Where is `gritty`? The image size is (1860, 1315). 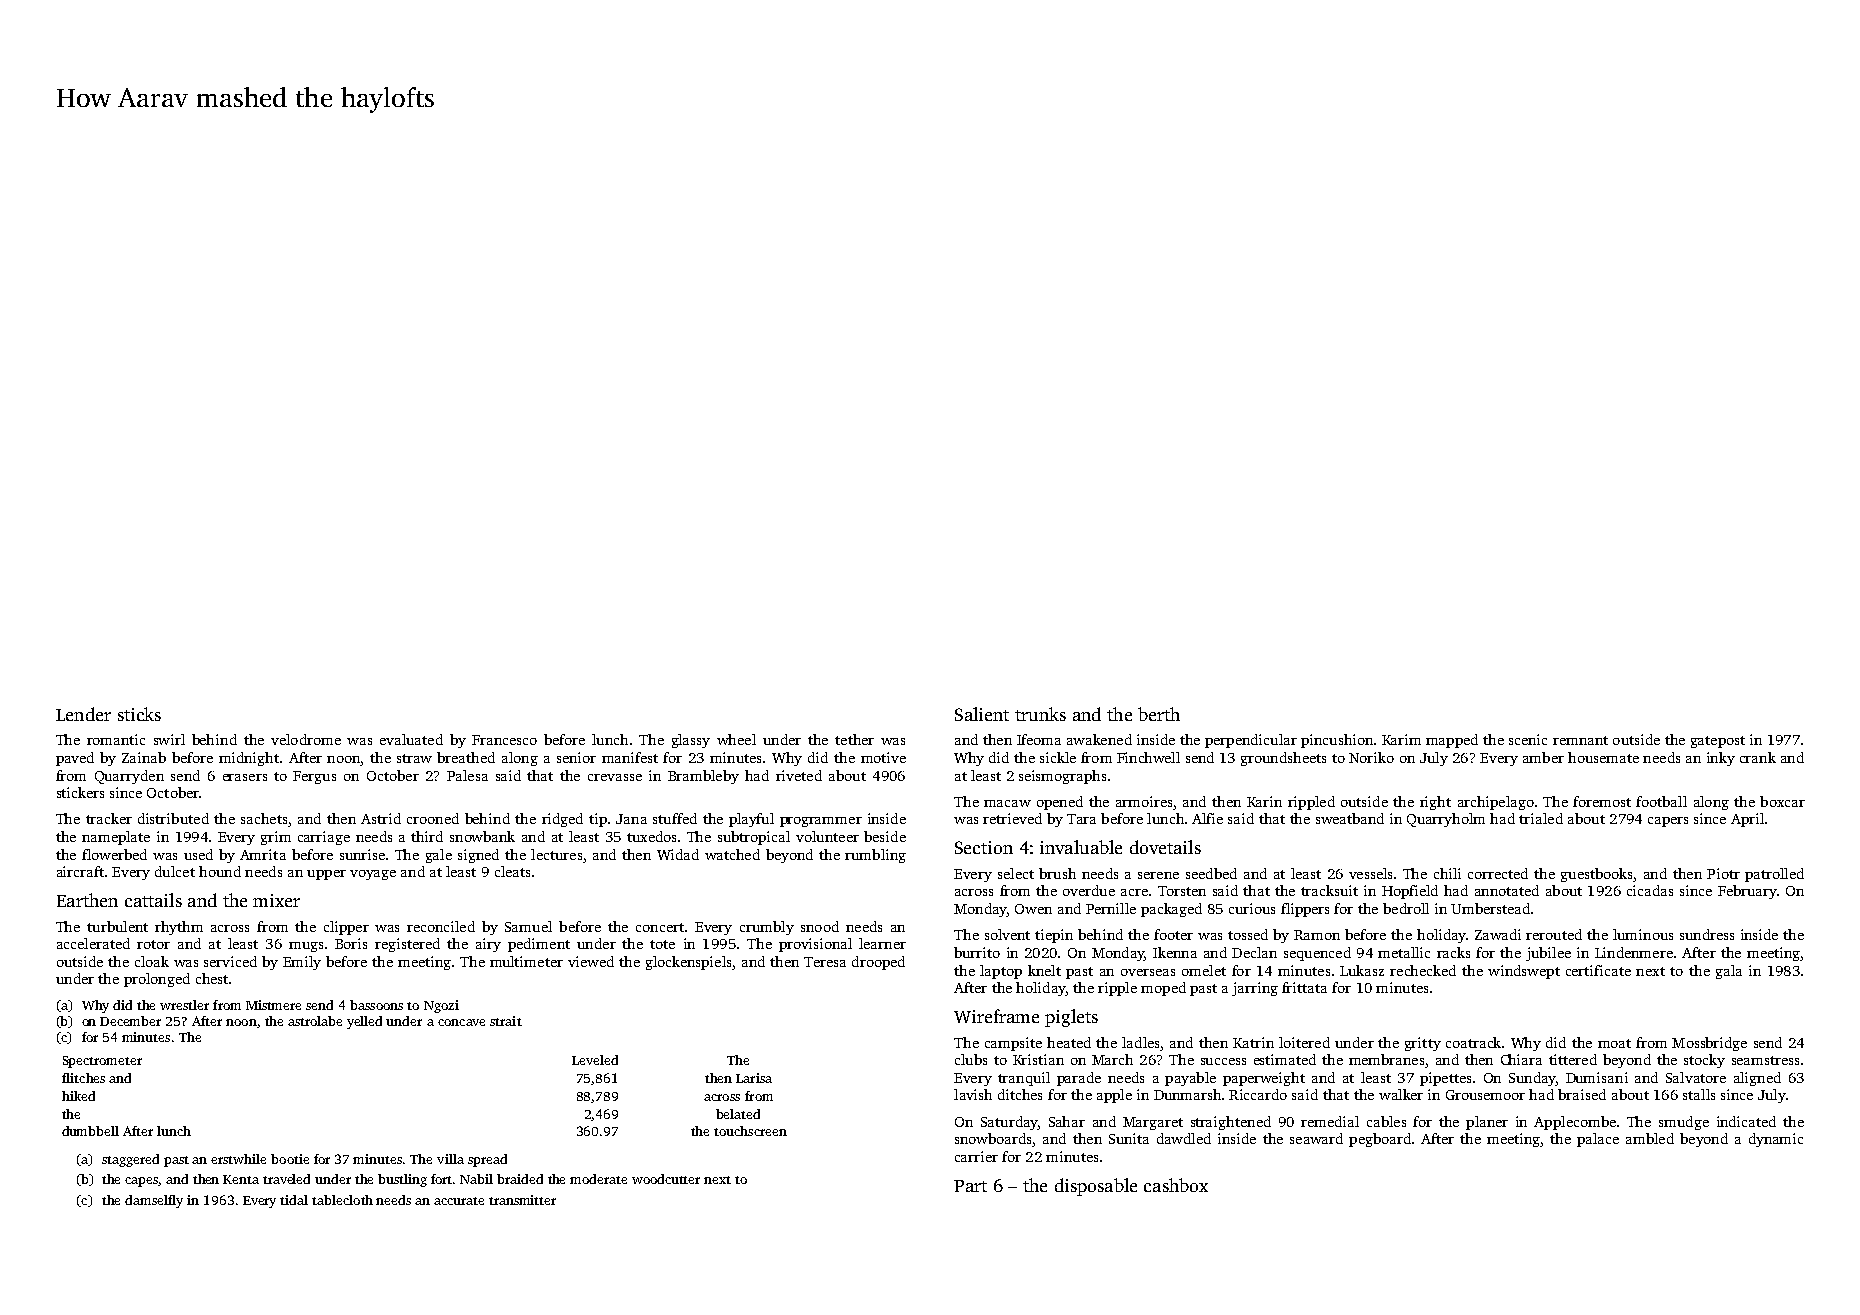
gritty is located at coordinates (1423, 1044).
